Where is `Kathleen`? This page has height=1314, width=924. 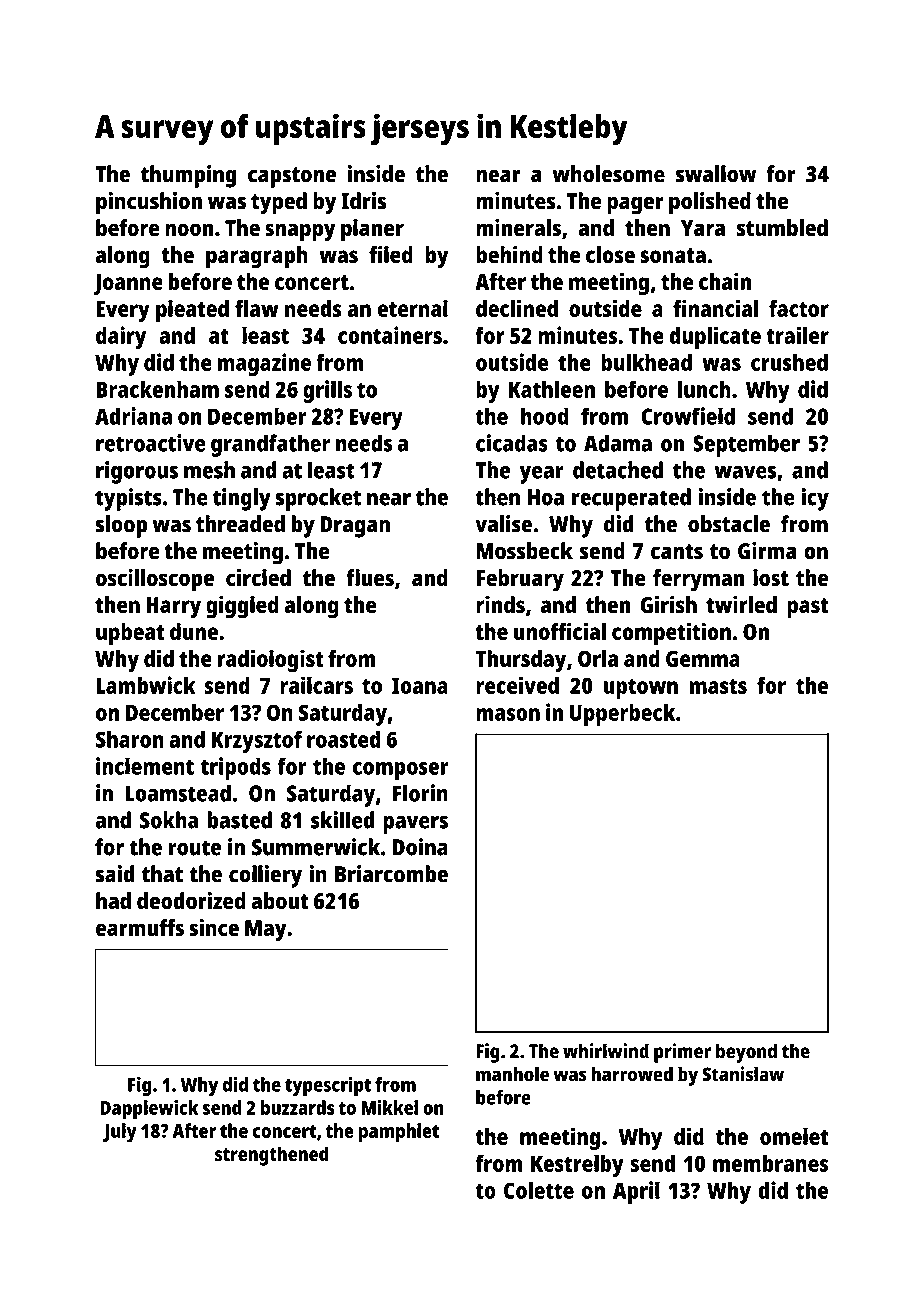
Kathleen is located at coordinates (552, 389).
